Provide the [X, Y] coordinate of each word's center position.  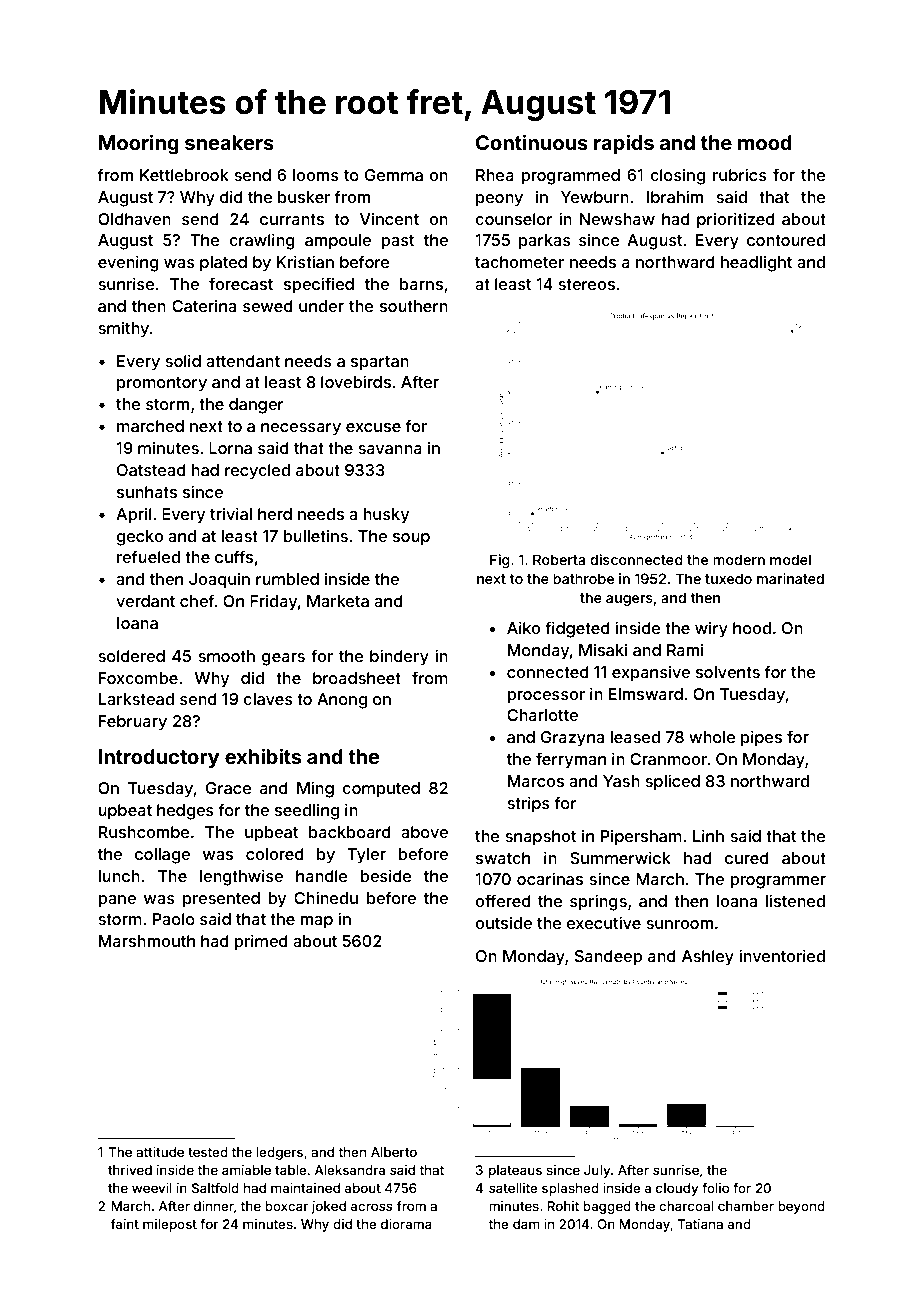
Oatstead [151, 470]
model [790, 559]
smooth [226, 656]
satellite [513, 1188]
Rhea [495, 175]
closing [677, 177]
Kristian [305, 261]
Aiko [523, 627]
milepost [170, 1225]
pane [117, 901]
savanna [390, 449]
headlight [756, 264]
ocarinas [550, 878]
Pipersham [641, 838]
